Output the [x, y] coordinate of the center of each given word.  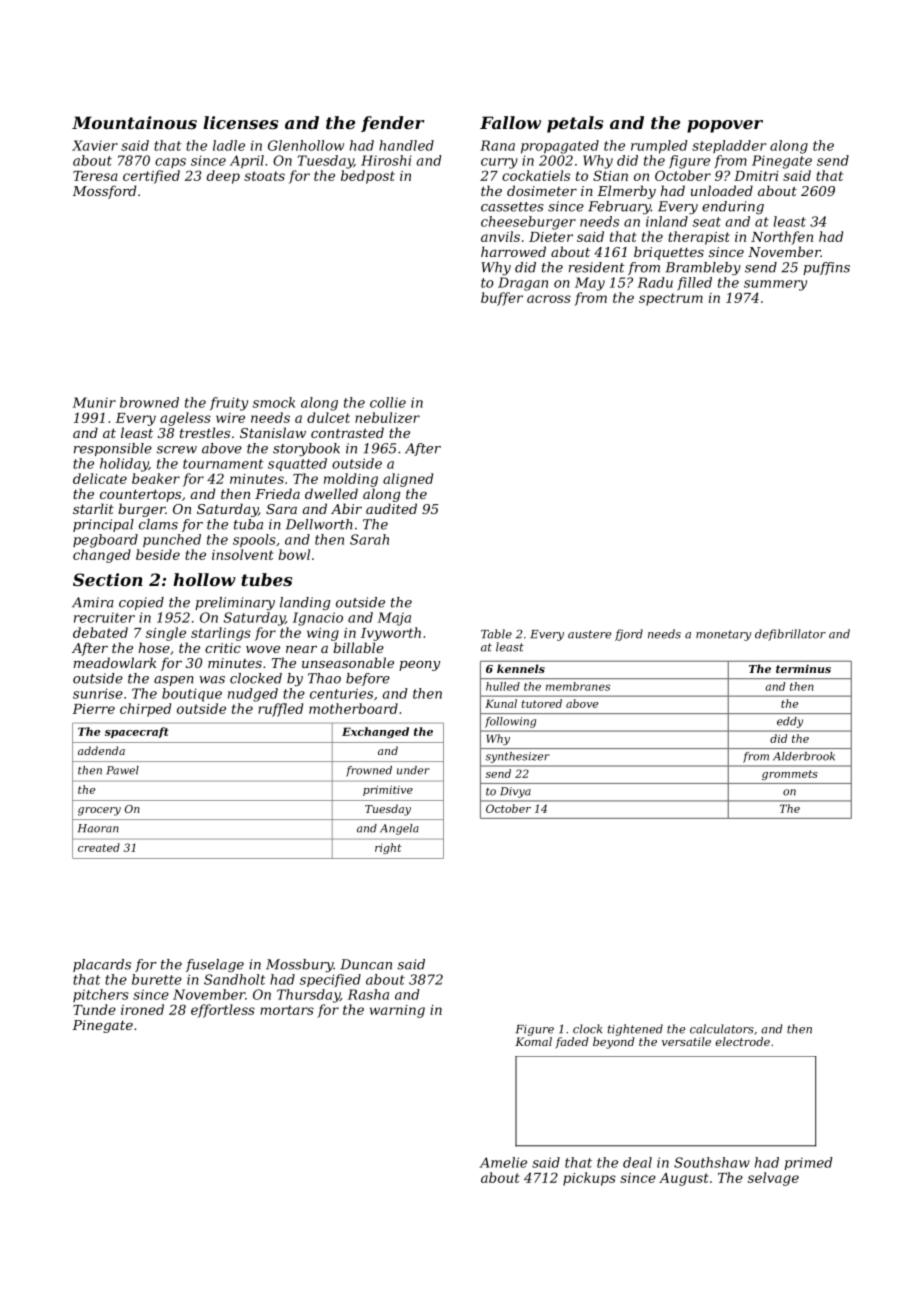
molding [351, 480]
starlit [93, 508]
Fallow [510, 122]
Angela [399, 829]
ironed [142, 1009]
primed [808, 1163]
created [99, 847]
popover [725, 126]
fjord [629, 635]
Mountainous [134, 122]
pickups [589, 1179]
